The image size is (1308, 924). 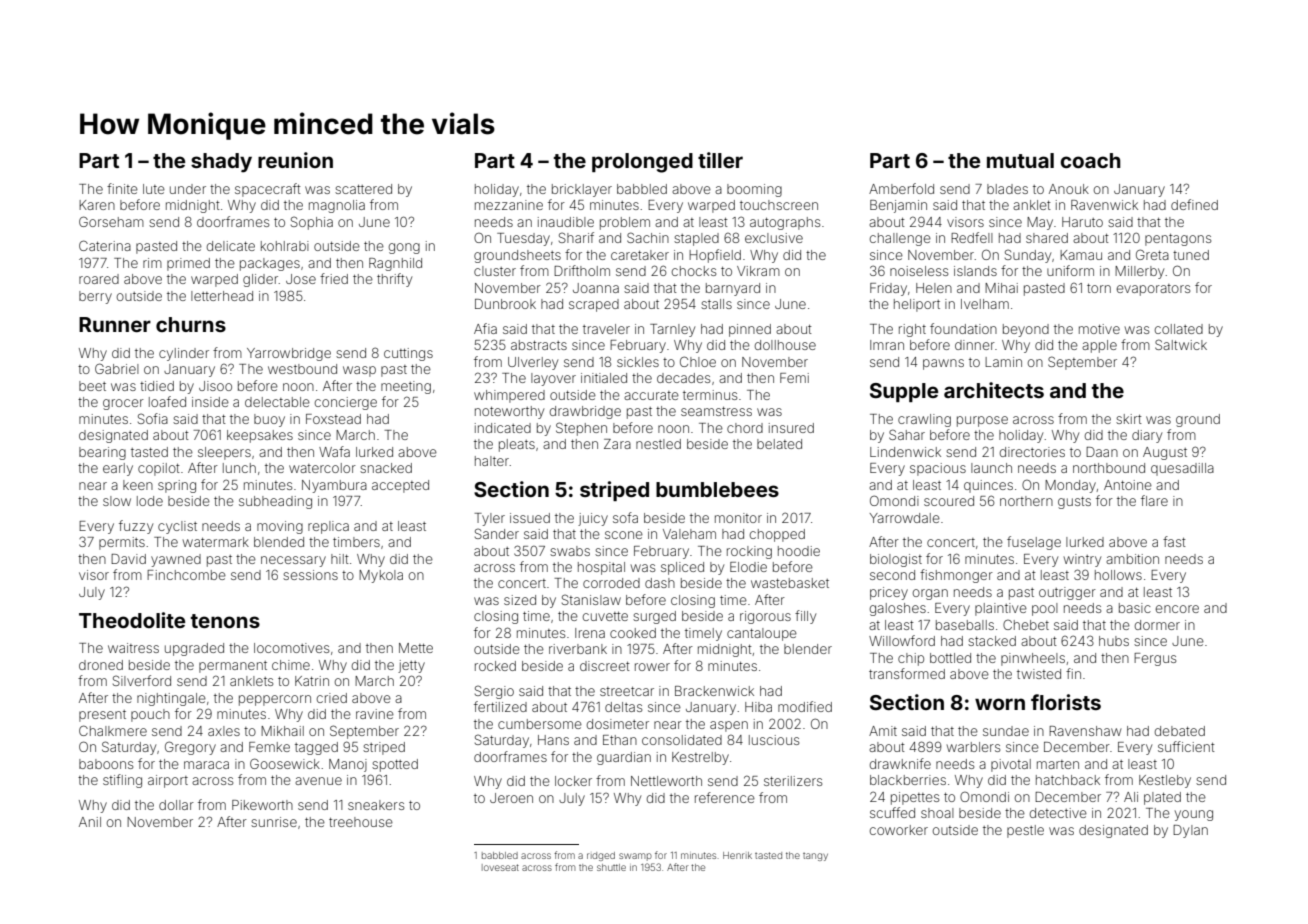 What do you see at coordinates (176, 805) in the screenshot?
I see `dollar` at bounding box center [176, 805].
